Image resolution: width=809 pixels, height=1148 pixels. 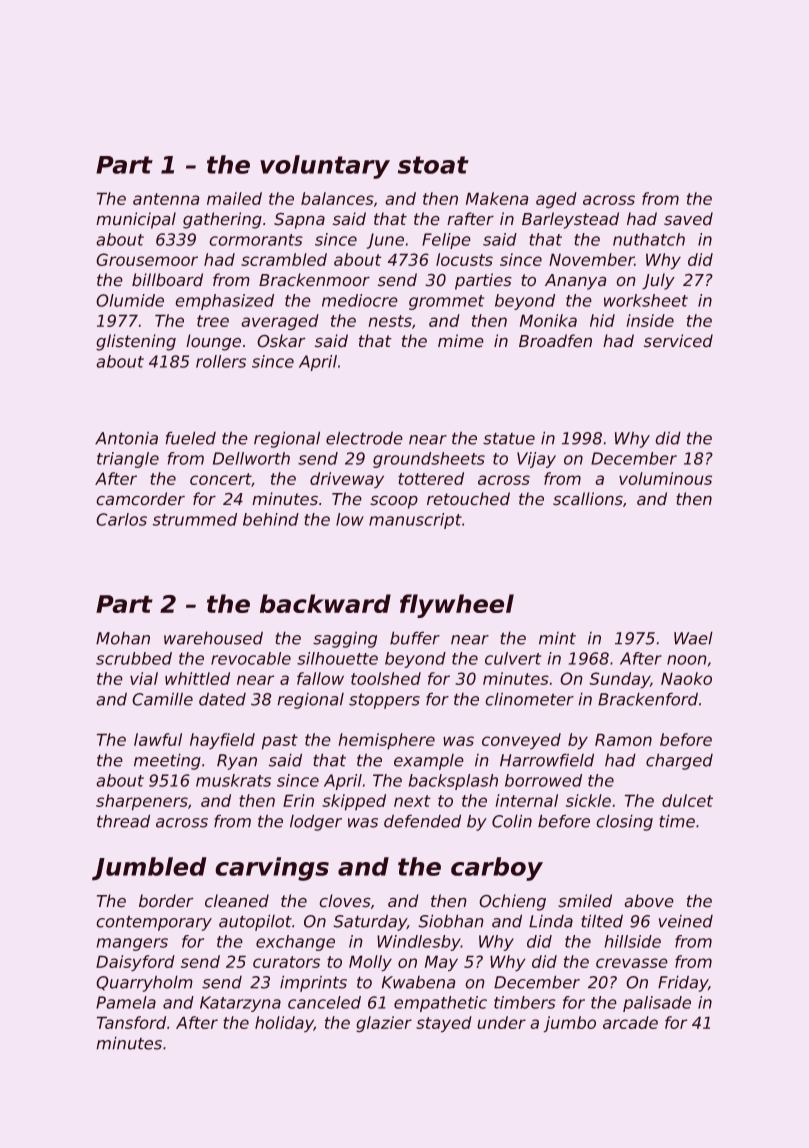 What do you see at coordinates (588, 498) in the page?
I see `scallions` at bounding box center [588, 498].
